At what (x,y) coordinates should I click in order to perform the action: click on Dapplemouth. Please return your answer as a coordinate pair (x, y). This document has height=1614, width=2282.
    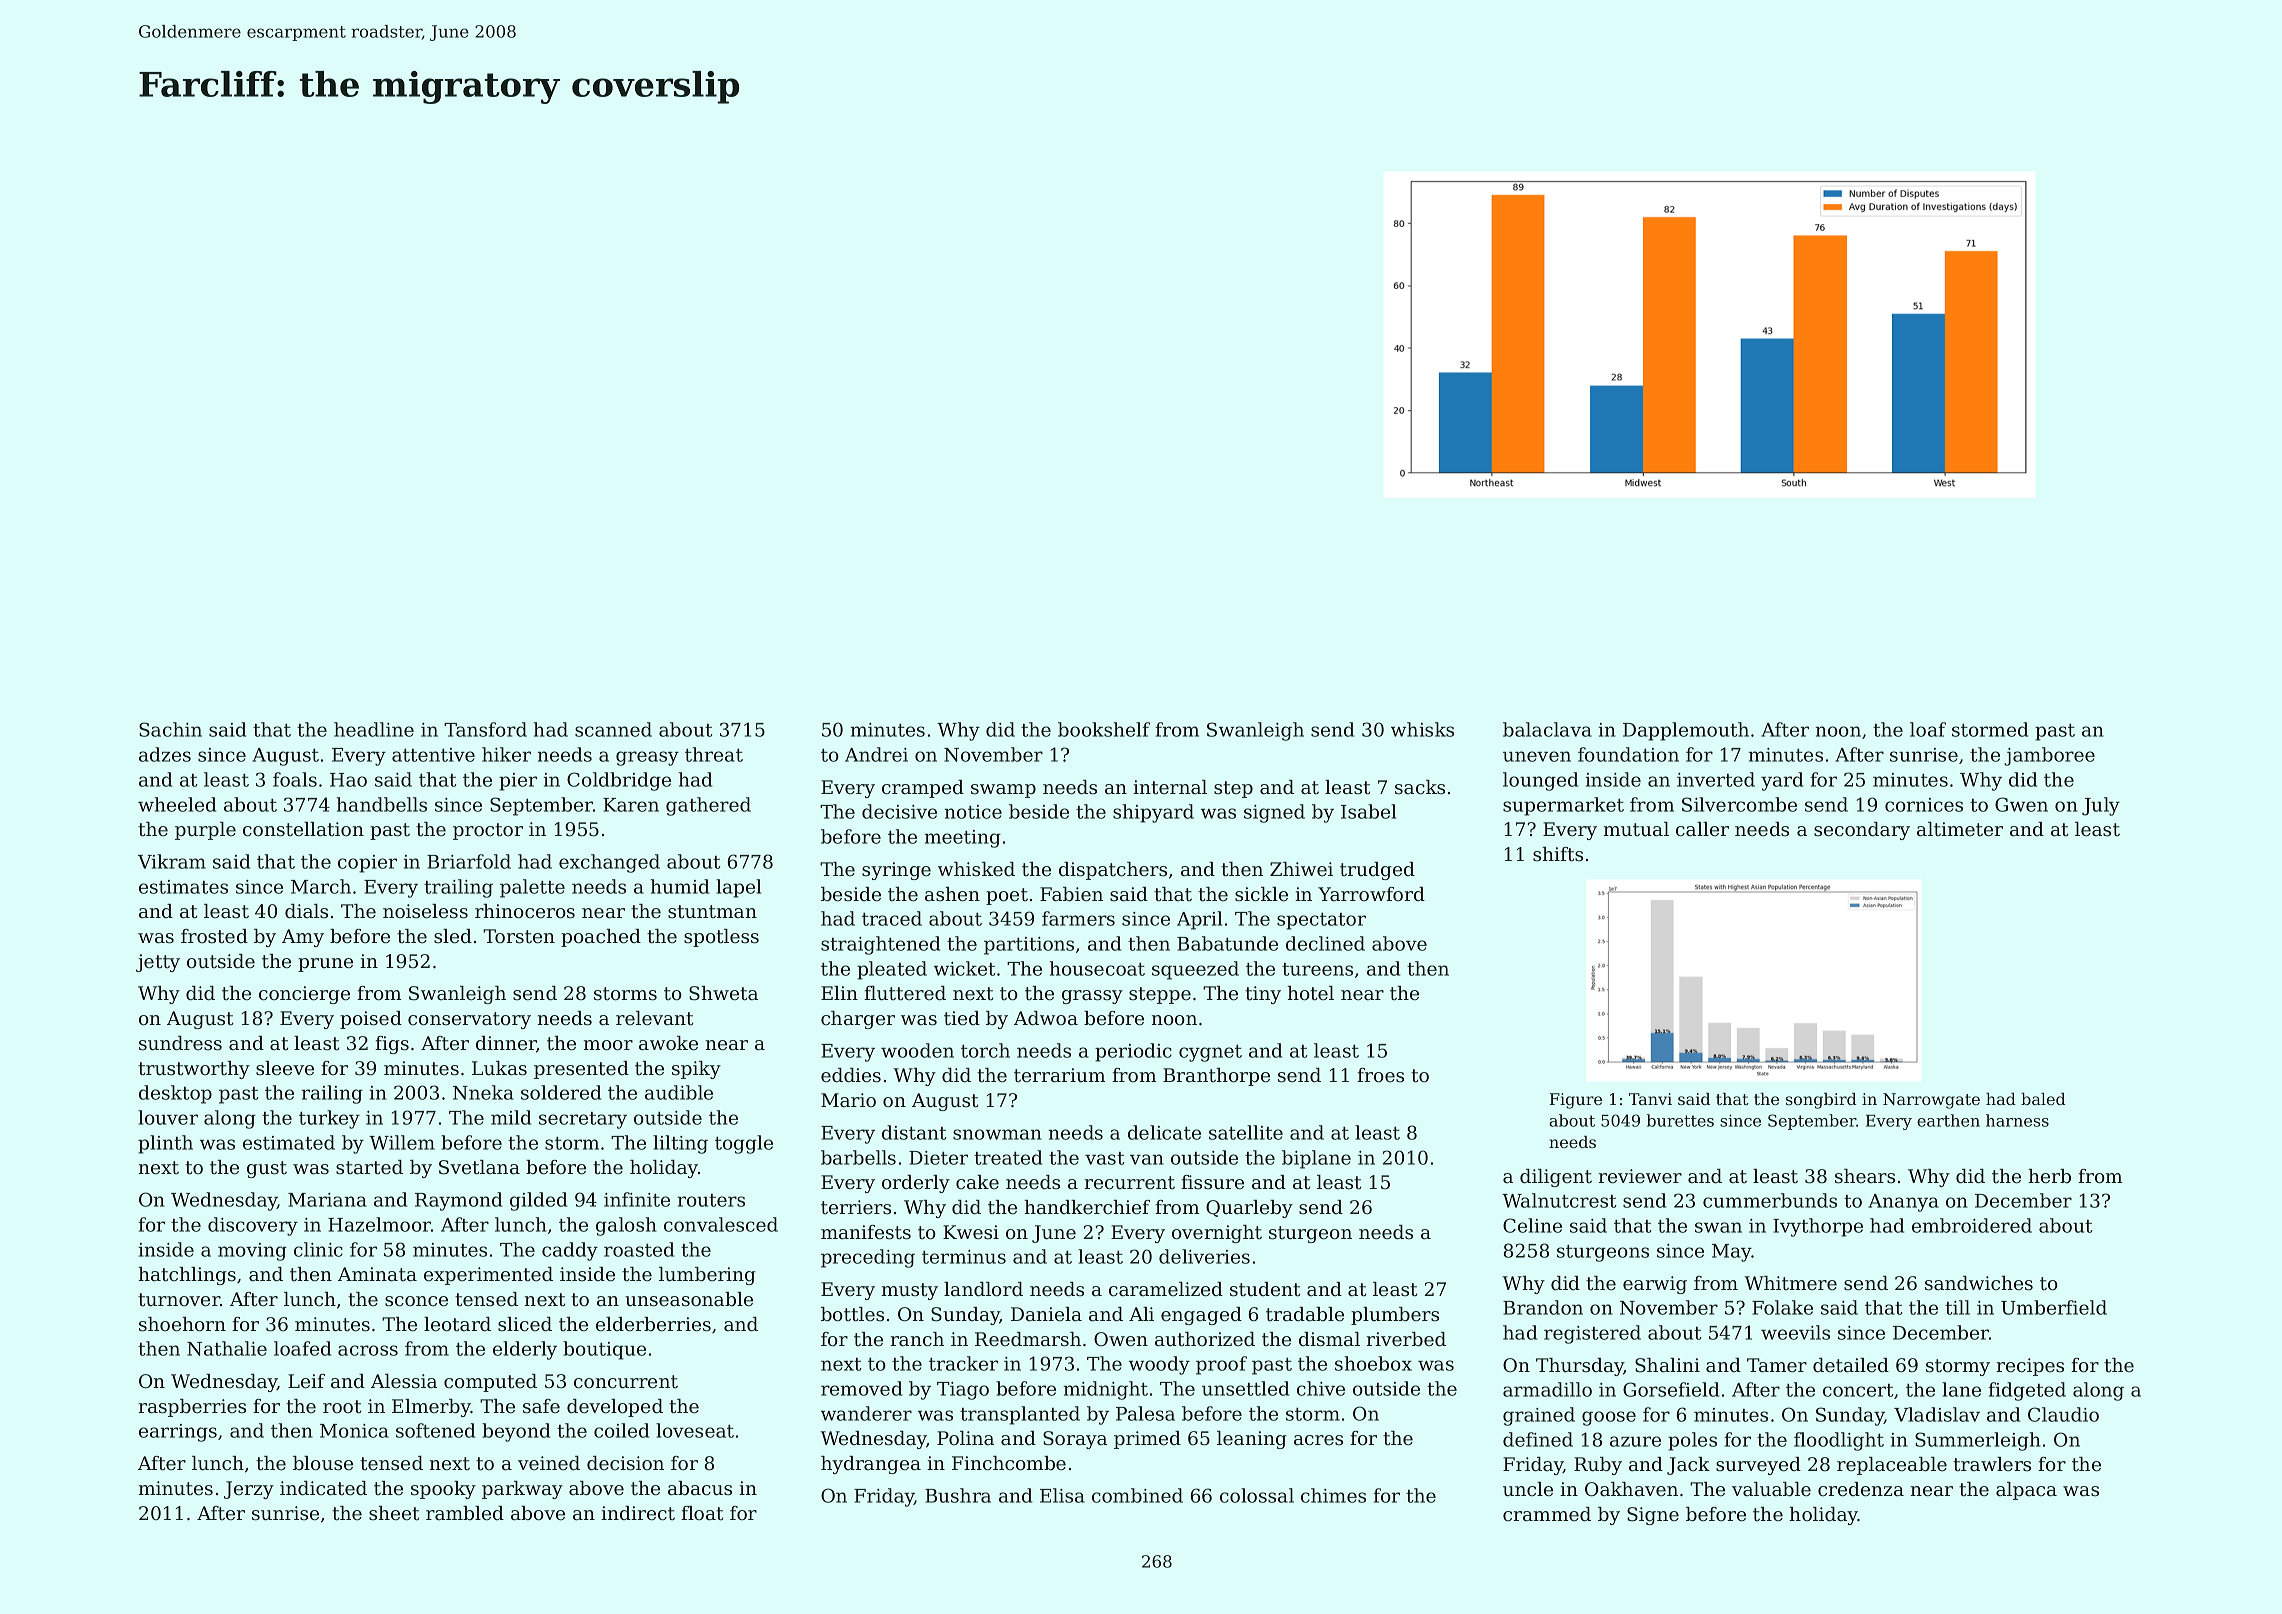
    Looking at the image, I should click on (1686, 731).
